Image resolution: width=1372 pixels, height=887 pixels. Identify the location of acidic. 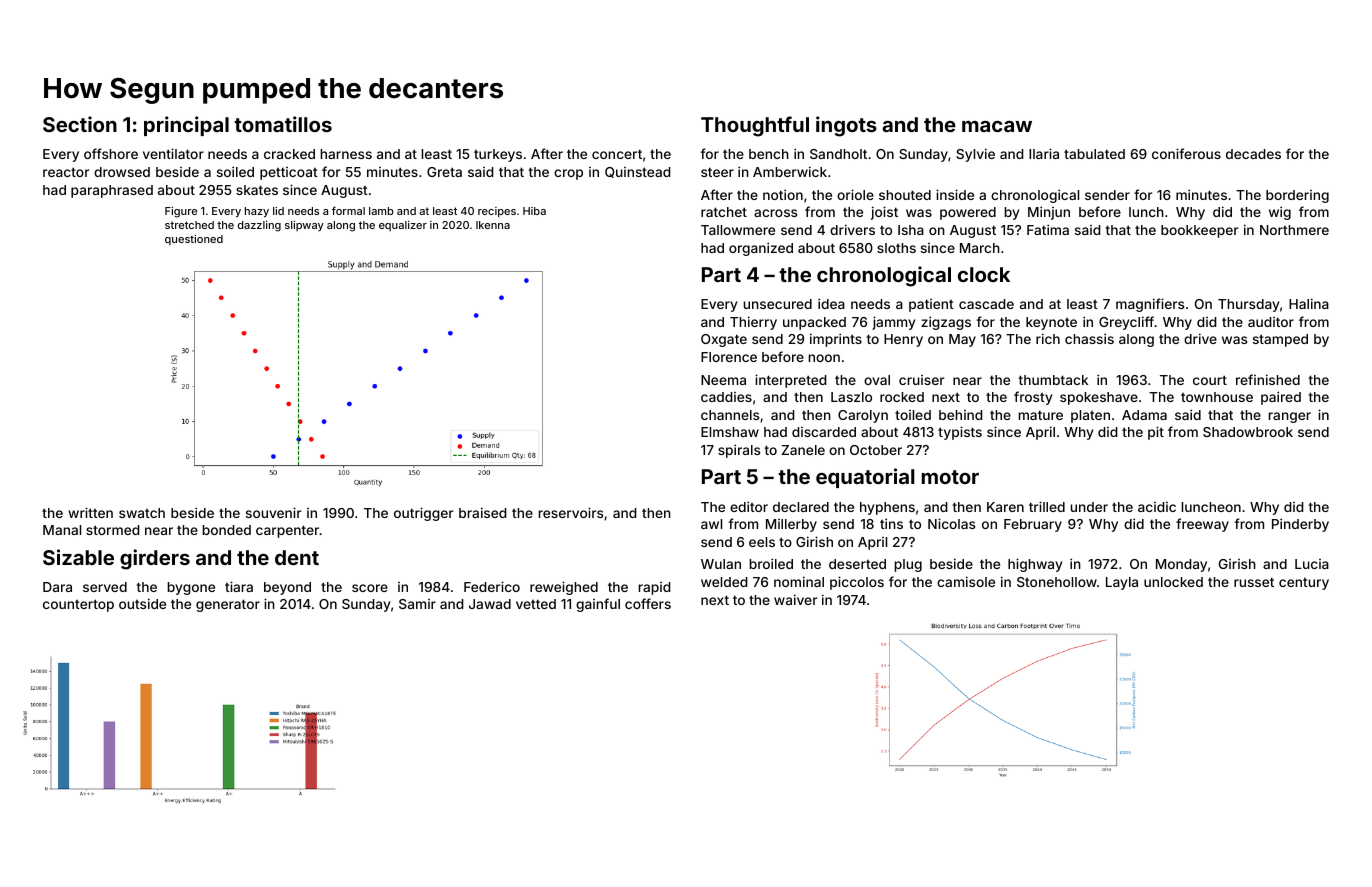
(1157, 507).
